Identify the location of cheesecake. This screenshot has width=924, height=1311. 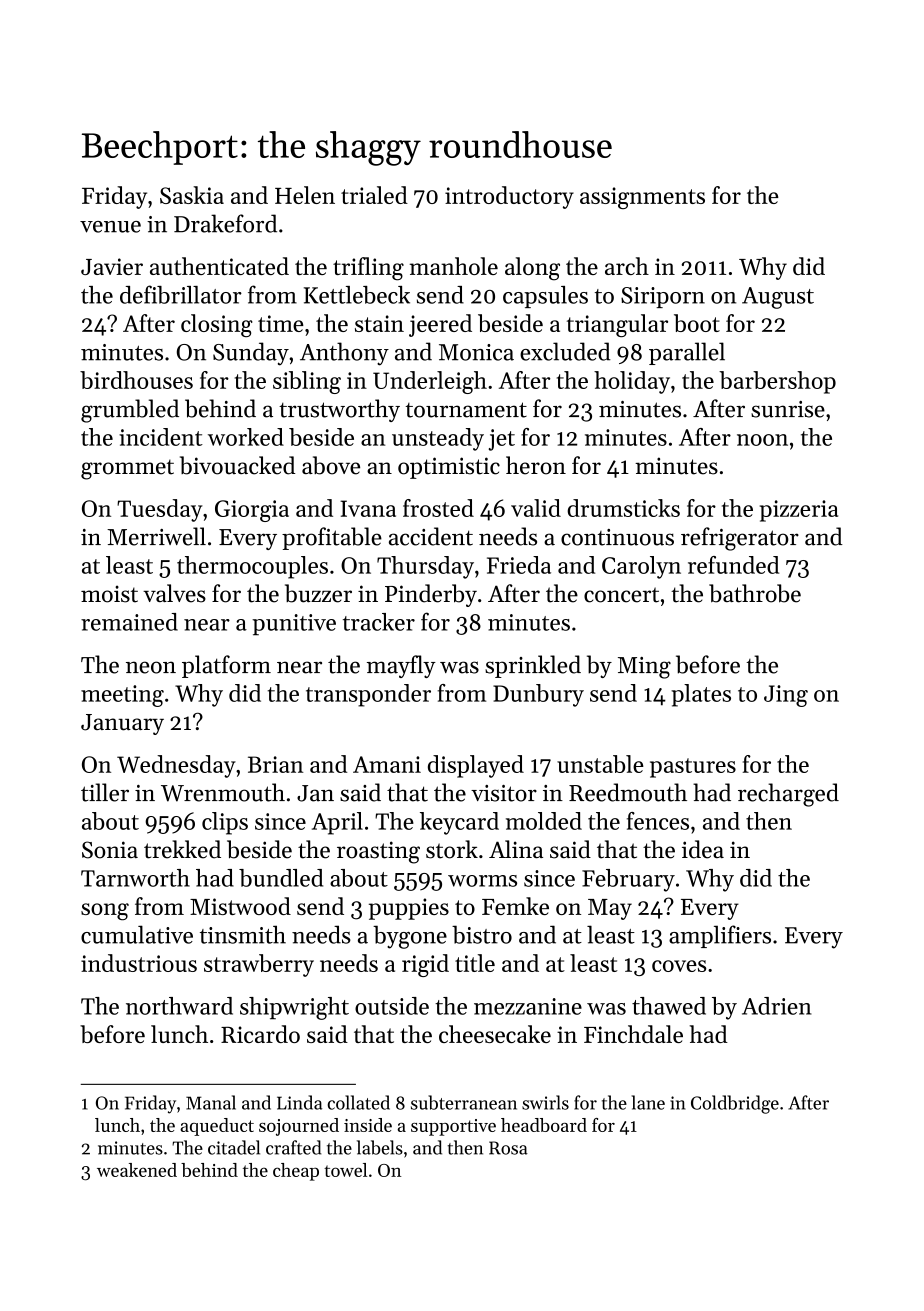
(495, 1034).
